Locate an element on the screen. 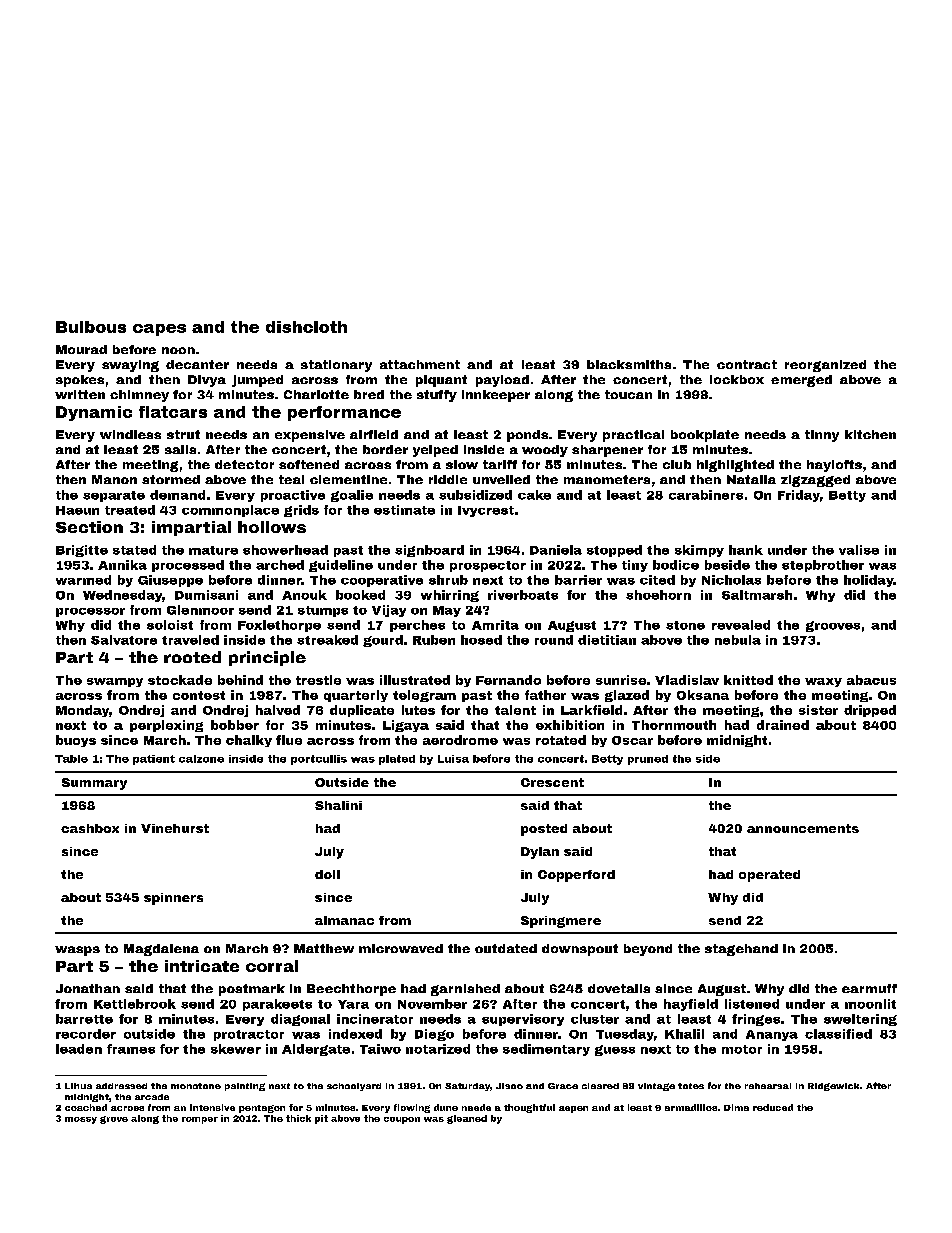 The image size is (952, 1233). duplicate is located at coordinates (362, 711).
